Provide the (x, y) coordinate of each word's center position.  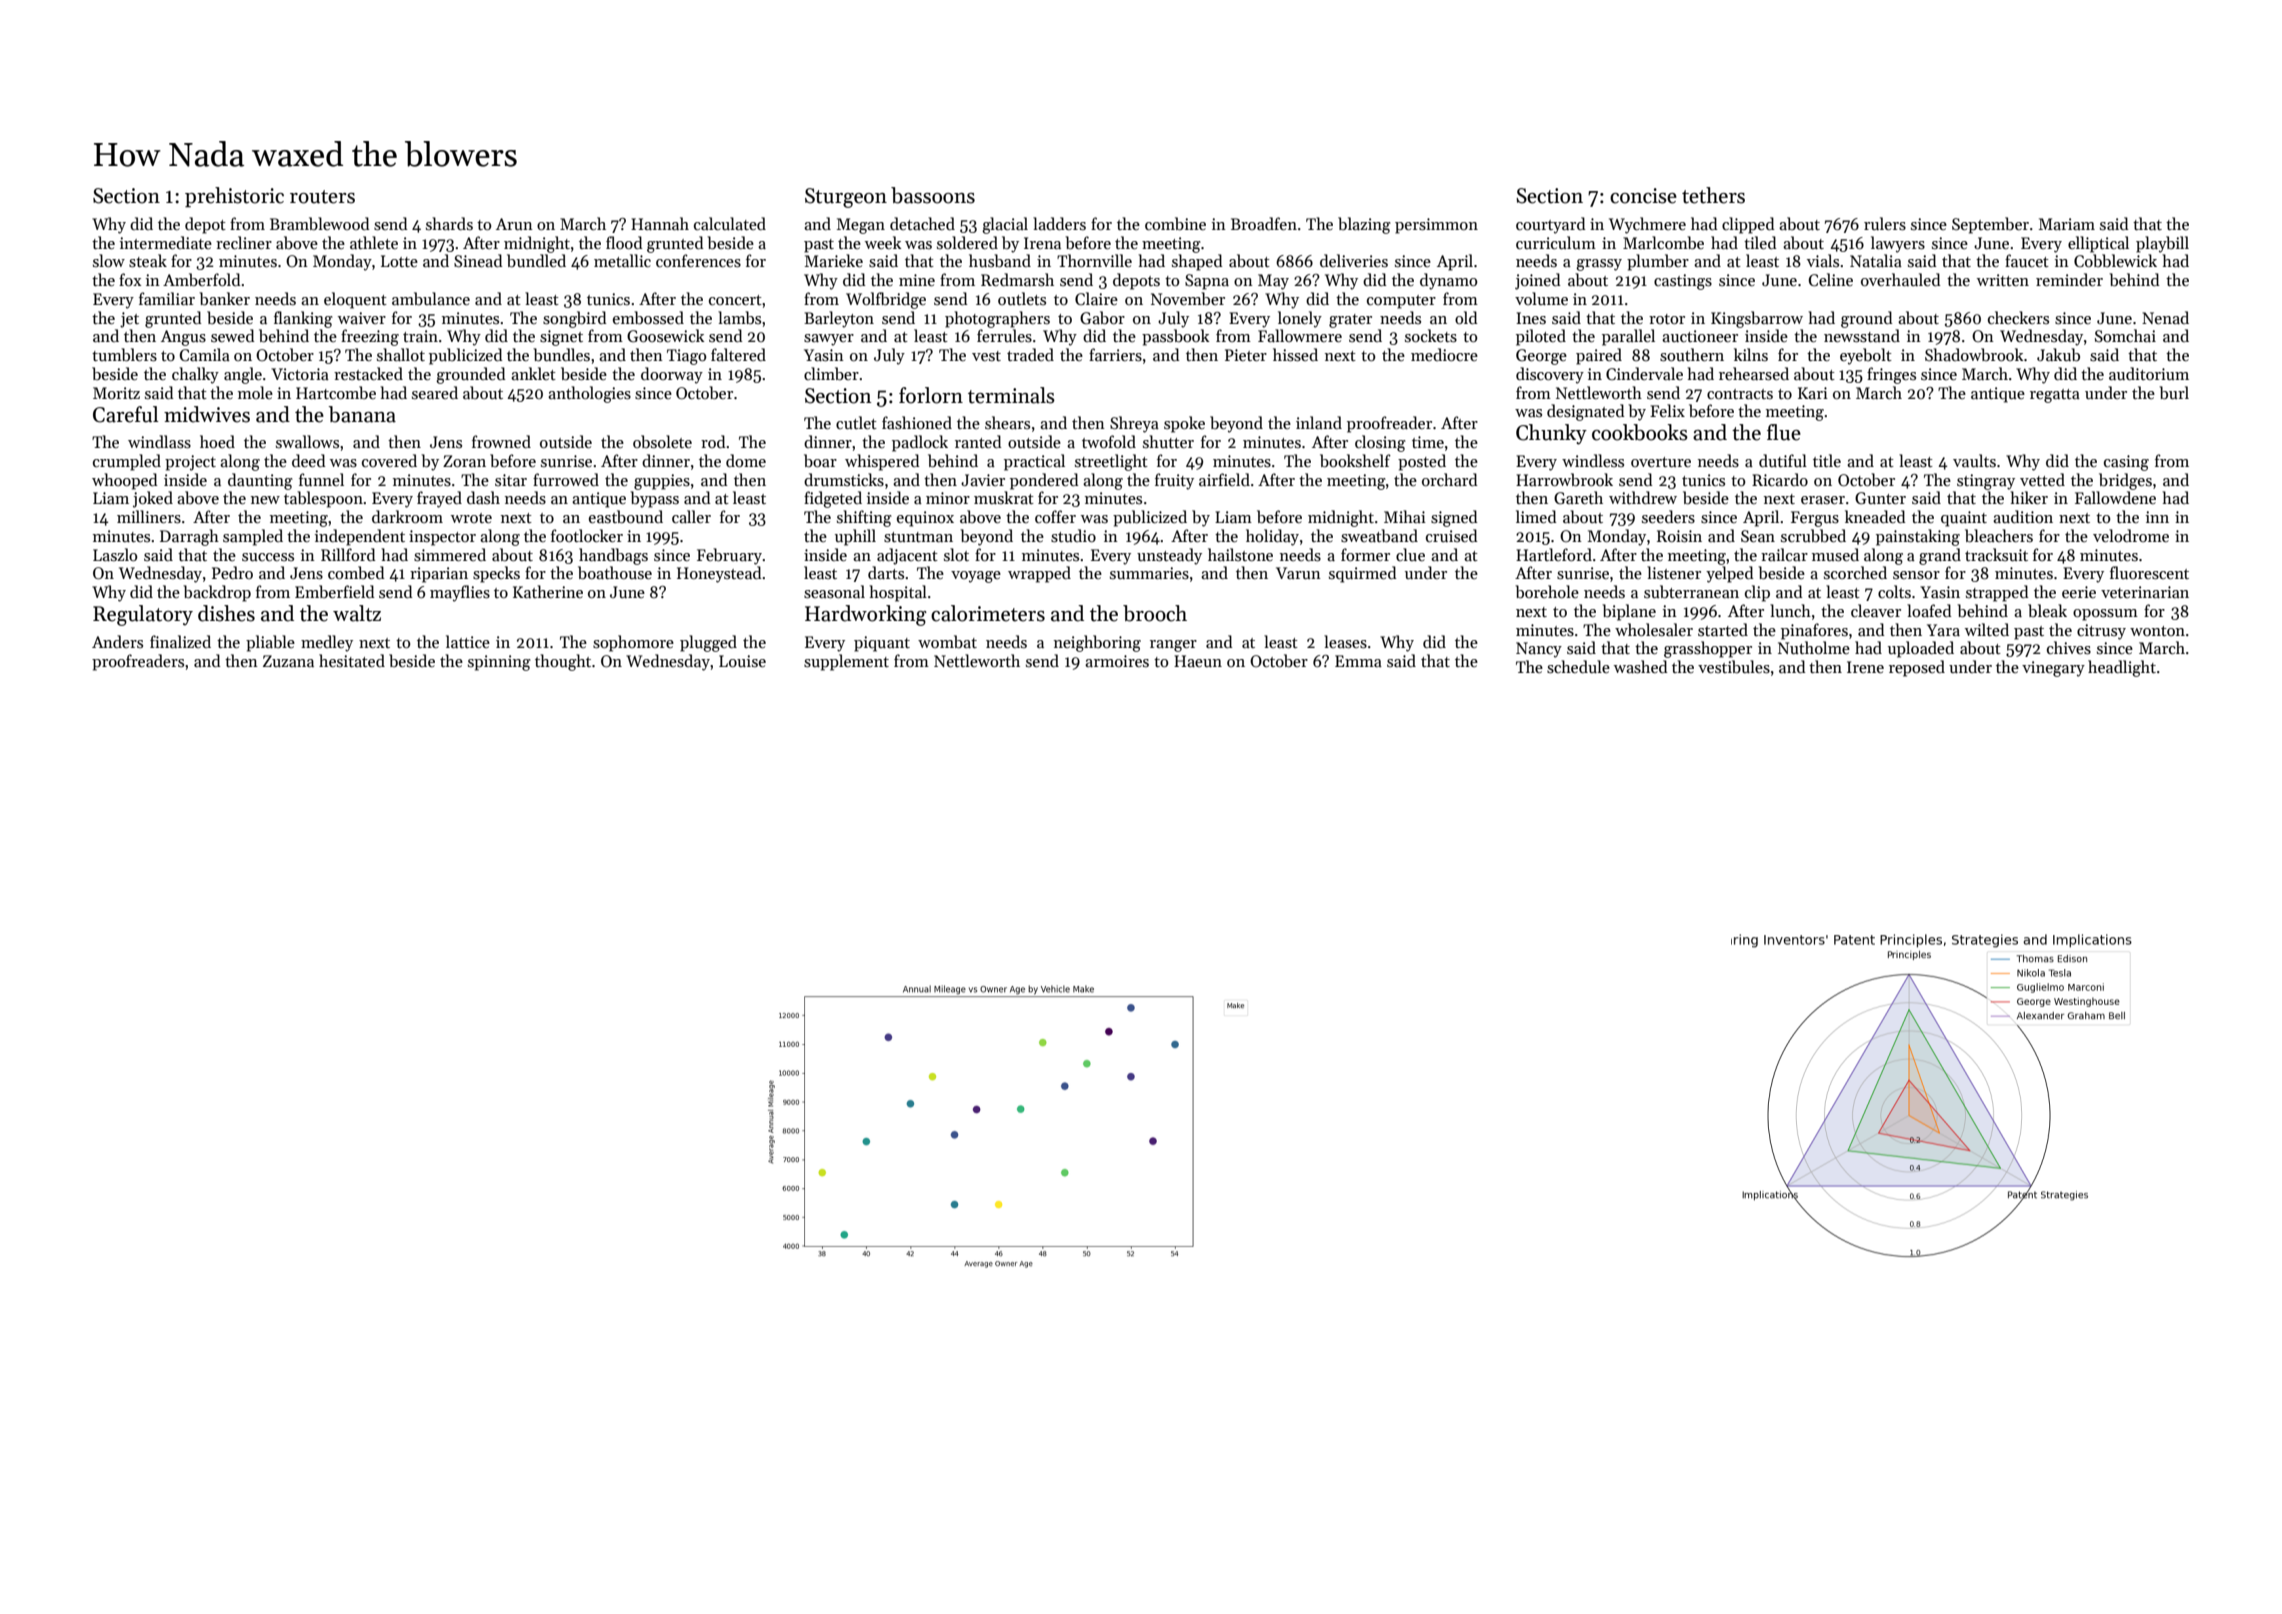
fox (130, 279)
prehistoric (234, 197)
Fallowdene (2115, 497)
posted (1422, 462)
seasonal (834, 592)
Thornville (1094, 260)
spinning (499, 663)
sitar (511, 480)
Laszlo (115, 554)
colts (1894, 591)
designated (1586, 412)
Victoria (300, 374)
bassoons (933, 195)
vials (1823, 260)
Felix (1667, 410)
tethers (1713, 195)
